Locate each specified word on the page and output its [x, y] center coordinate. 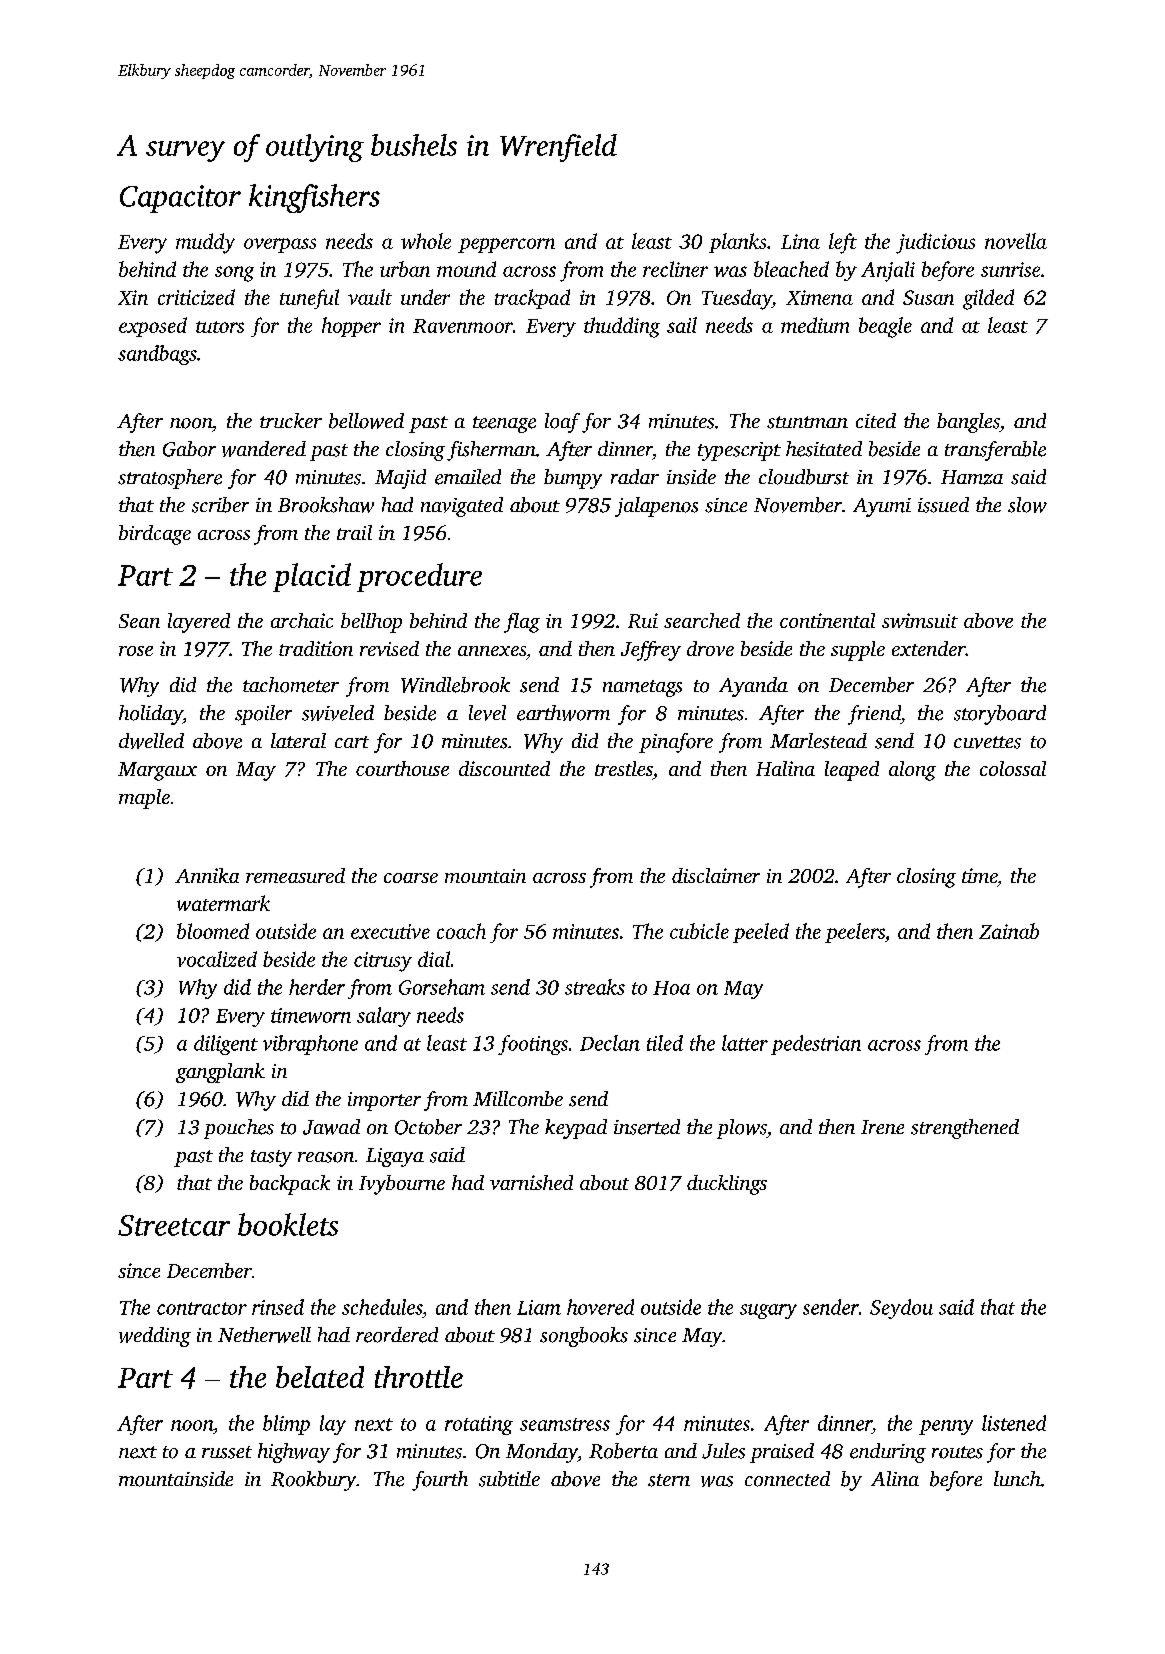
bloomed [213, 931]
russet [227, 1452]
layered [199, 623]
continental [827, 620]
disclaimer [716, 875]
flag [522, 623]
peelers [855, 933]
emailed [468, 477]
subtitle [509, 1479]
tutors [220, 327]
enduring [888, 1453]
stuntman [807, 422]
